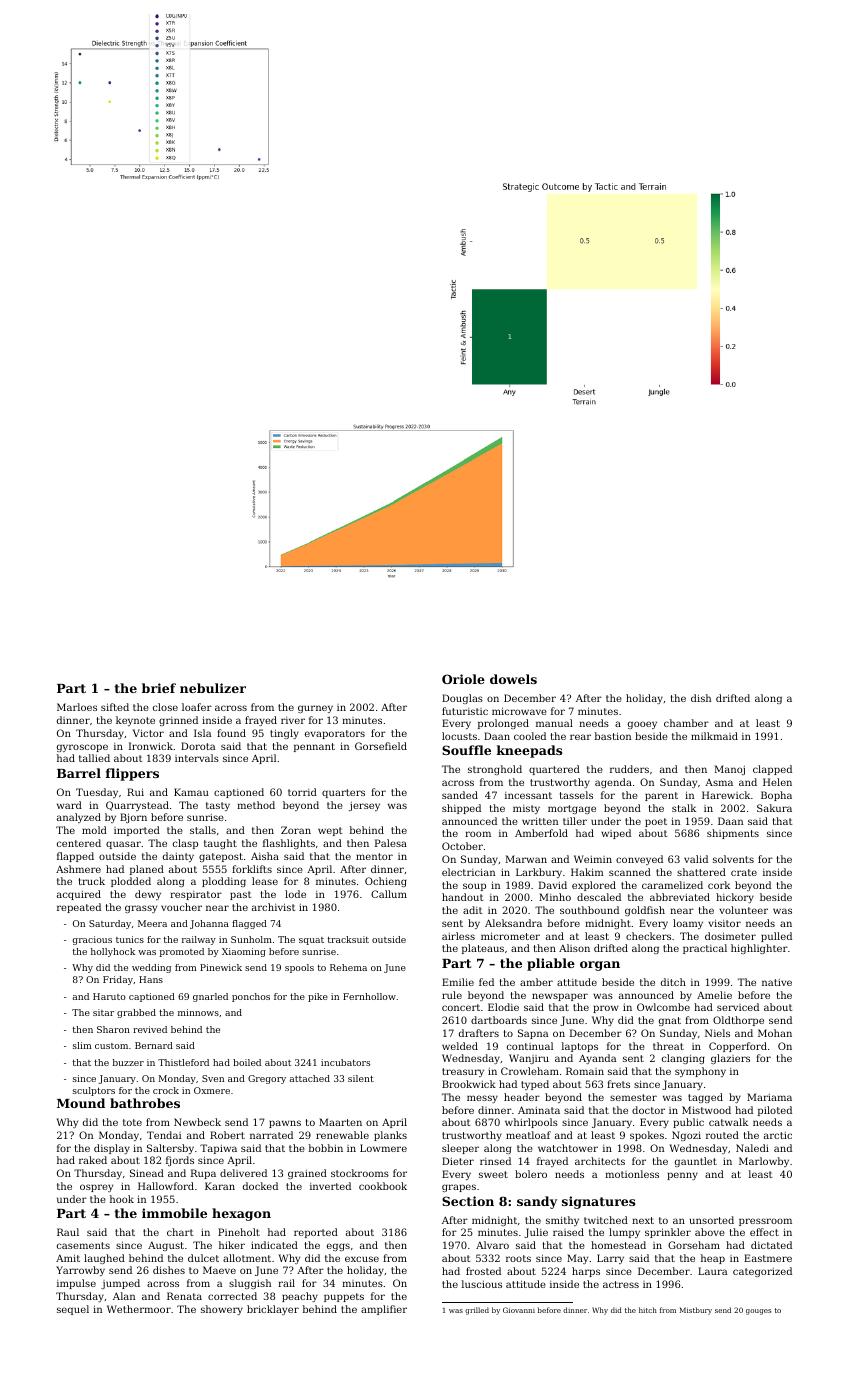 This image has height=1400, width=849. I want to click on Fernhollow, so click(369, 996).
